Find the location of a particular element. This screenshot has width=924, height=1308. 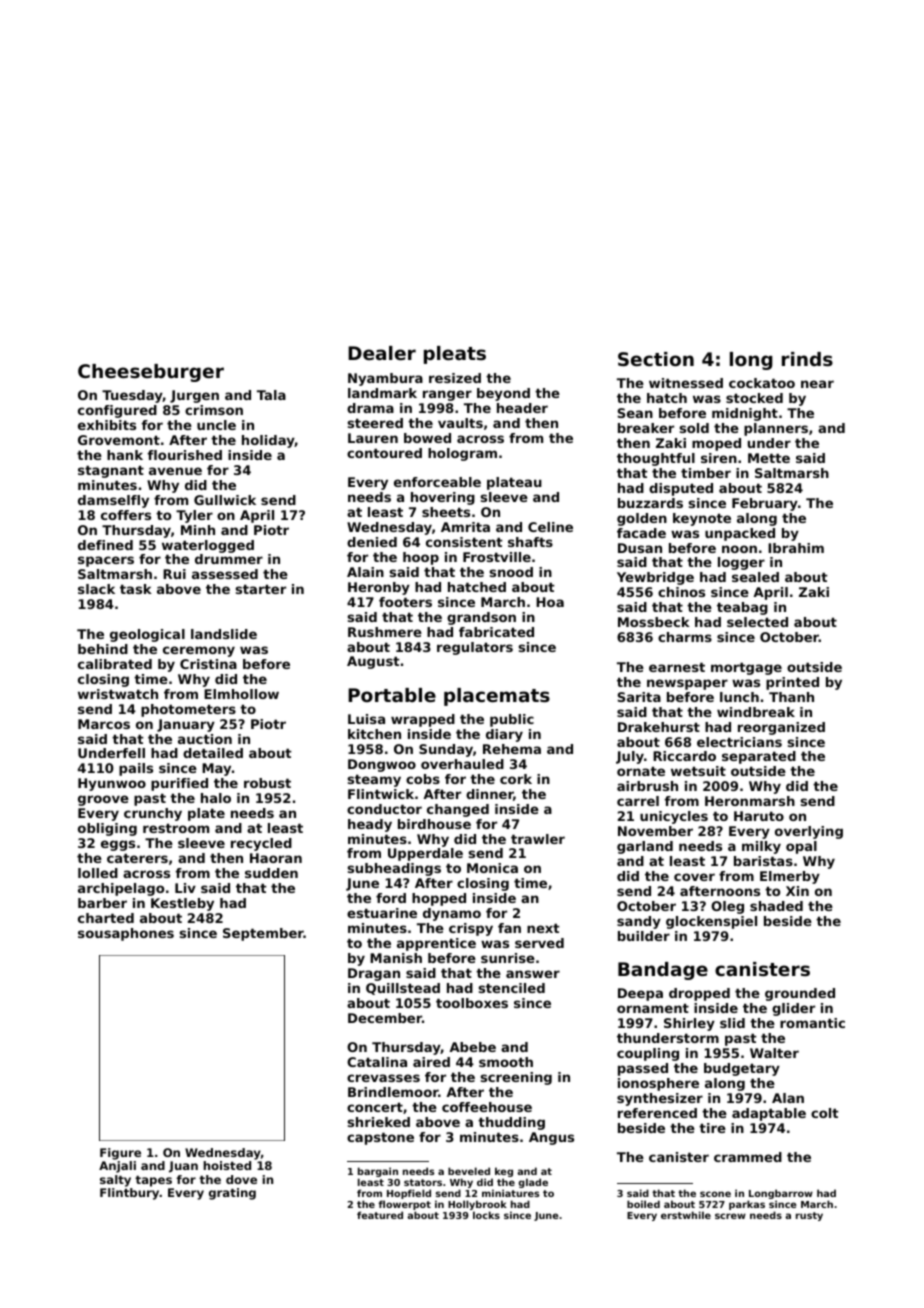

Kestleby is located at coordinates (182, 904).
